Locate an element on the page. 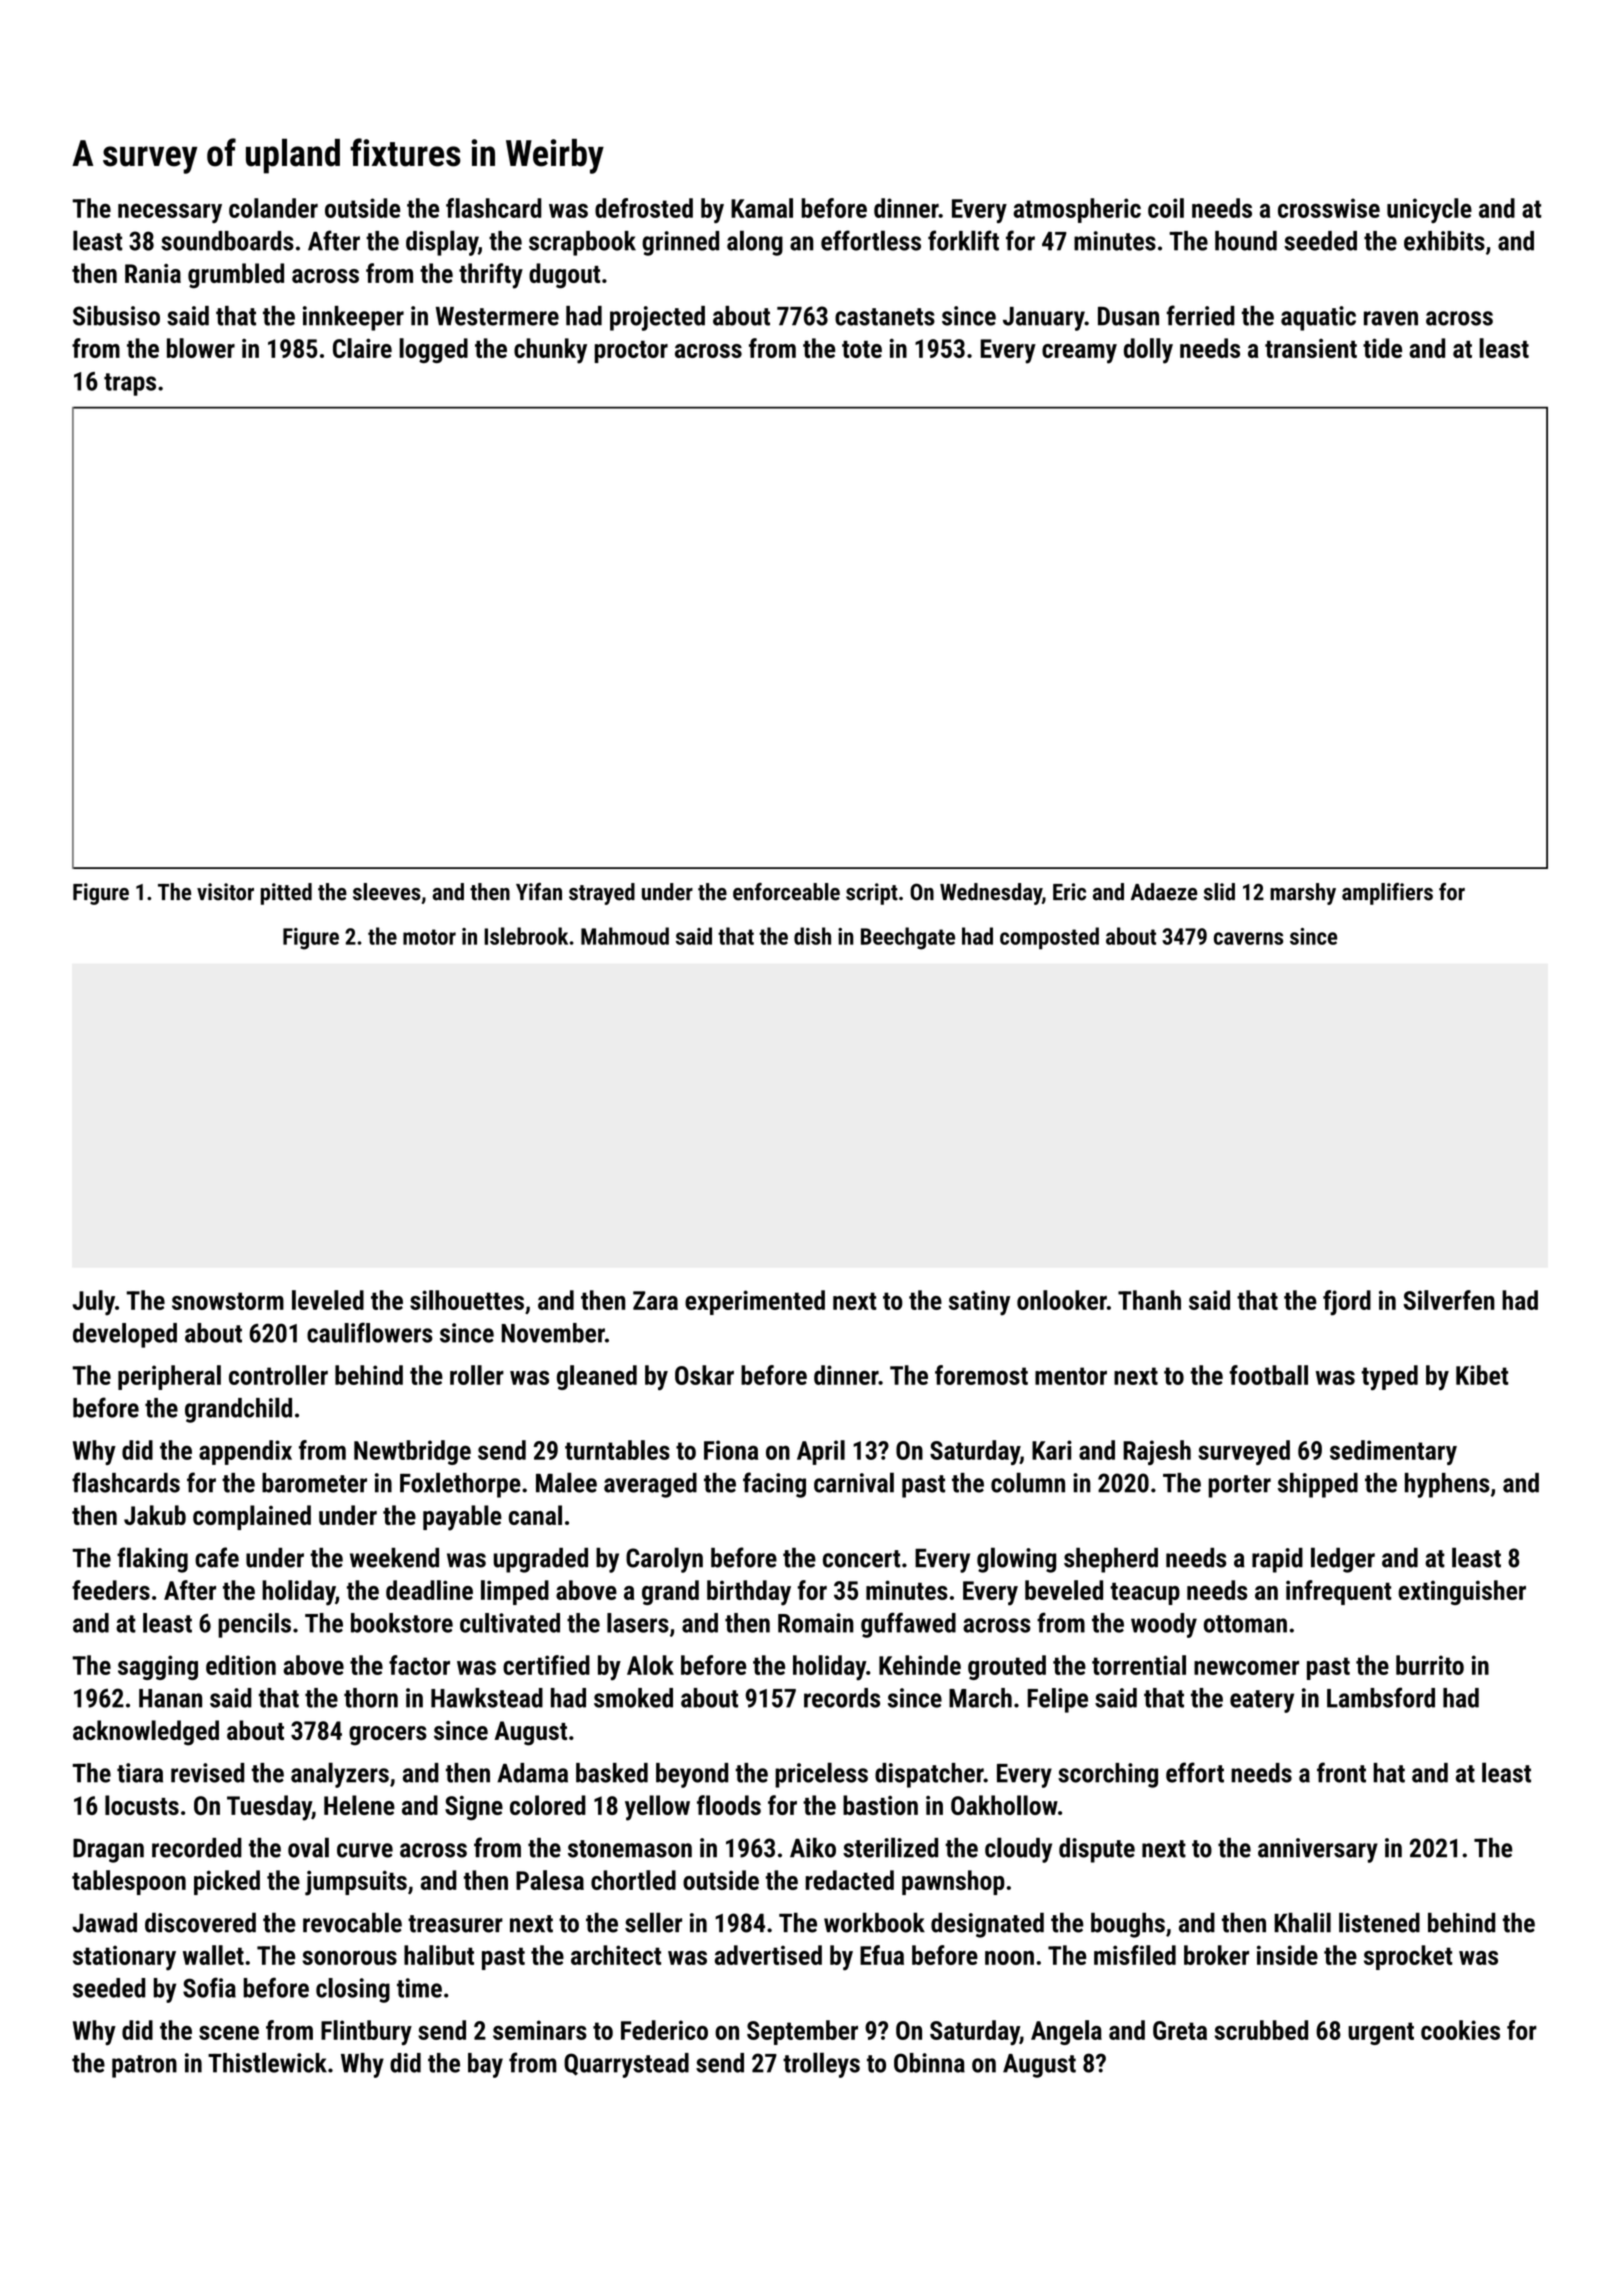 The height and width of the image is (2292, 1620). Claire is located at coordinates (362, 348).
